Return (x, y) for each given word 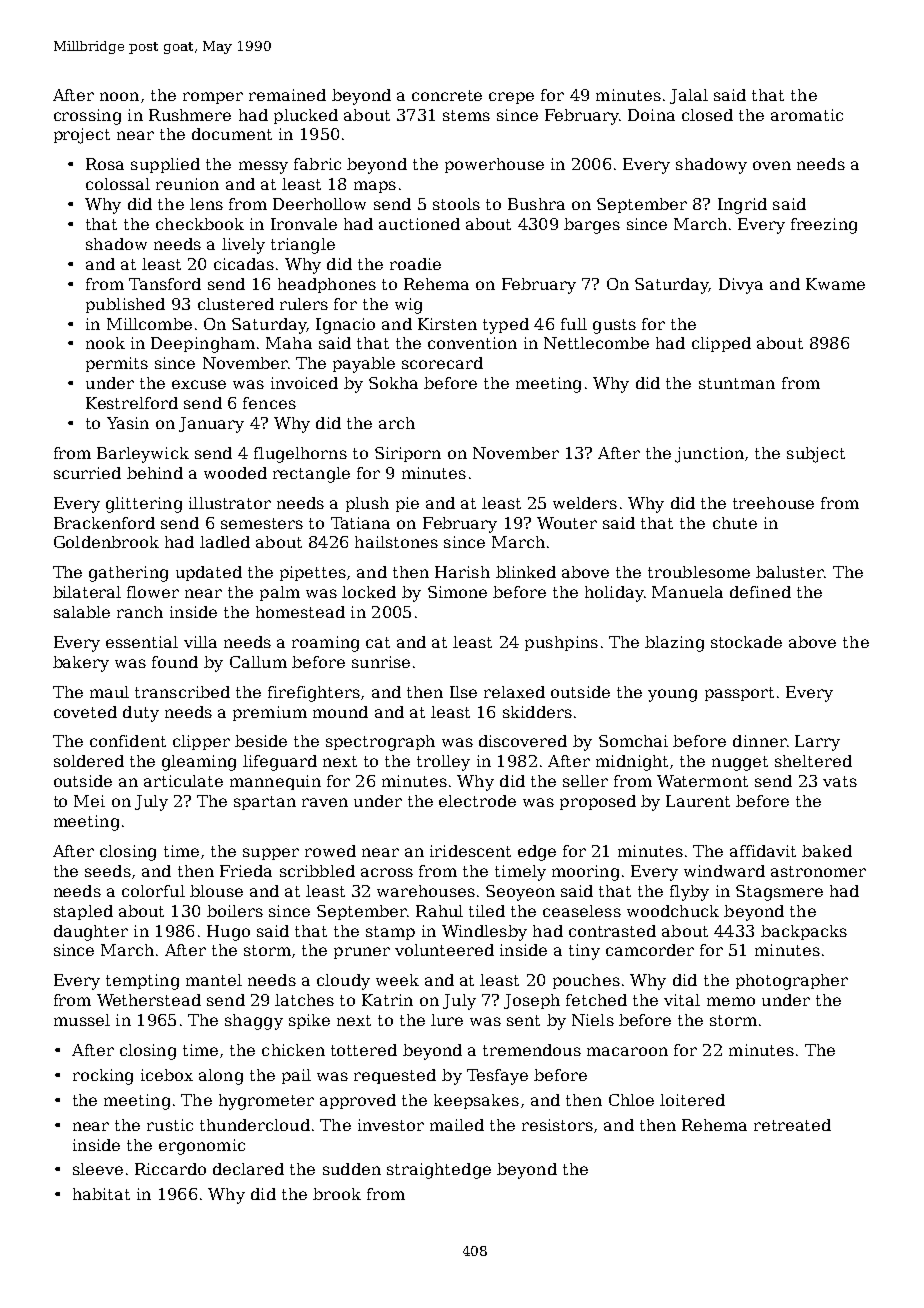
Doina (651, 115)
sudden (352, 1169)
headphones (327, 285)
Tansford (165, 284)
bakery (81, 664)
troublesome (699, 572)
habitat (101, 1194)
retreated (792, 1125)
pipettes (313, 573)
